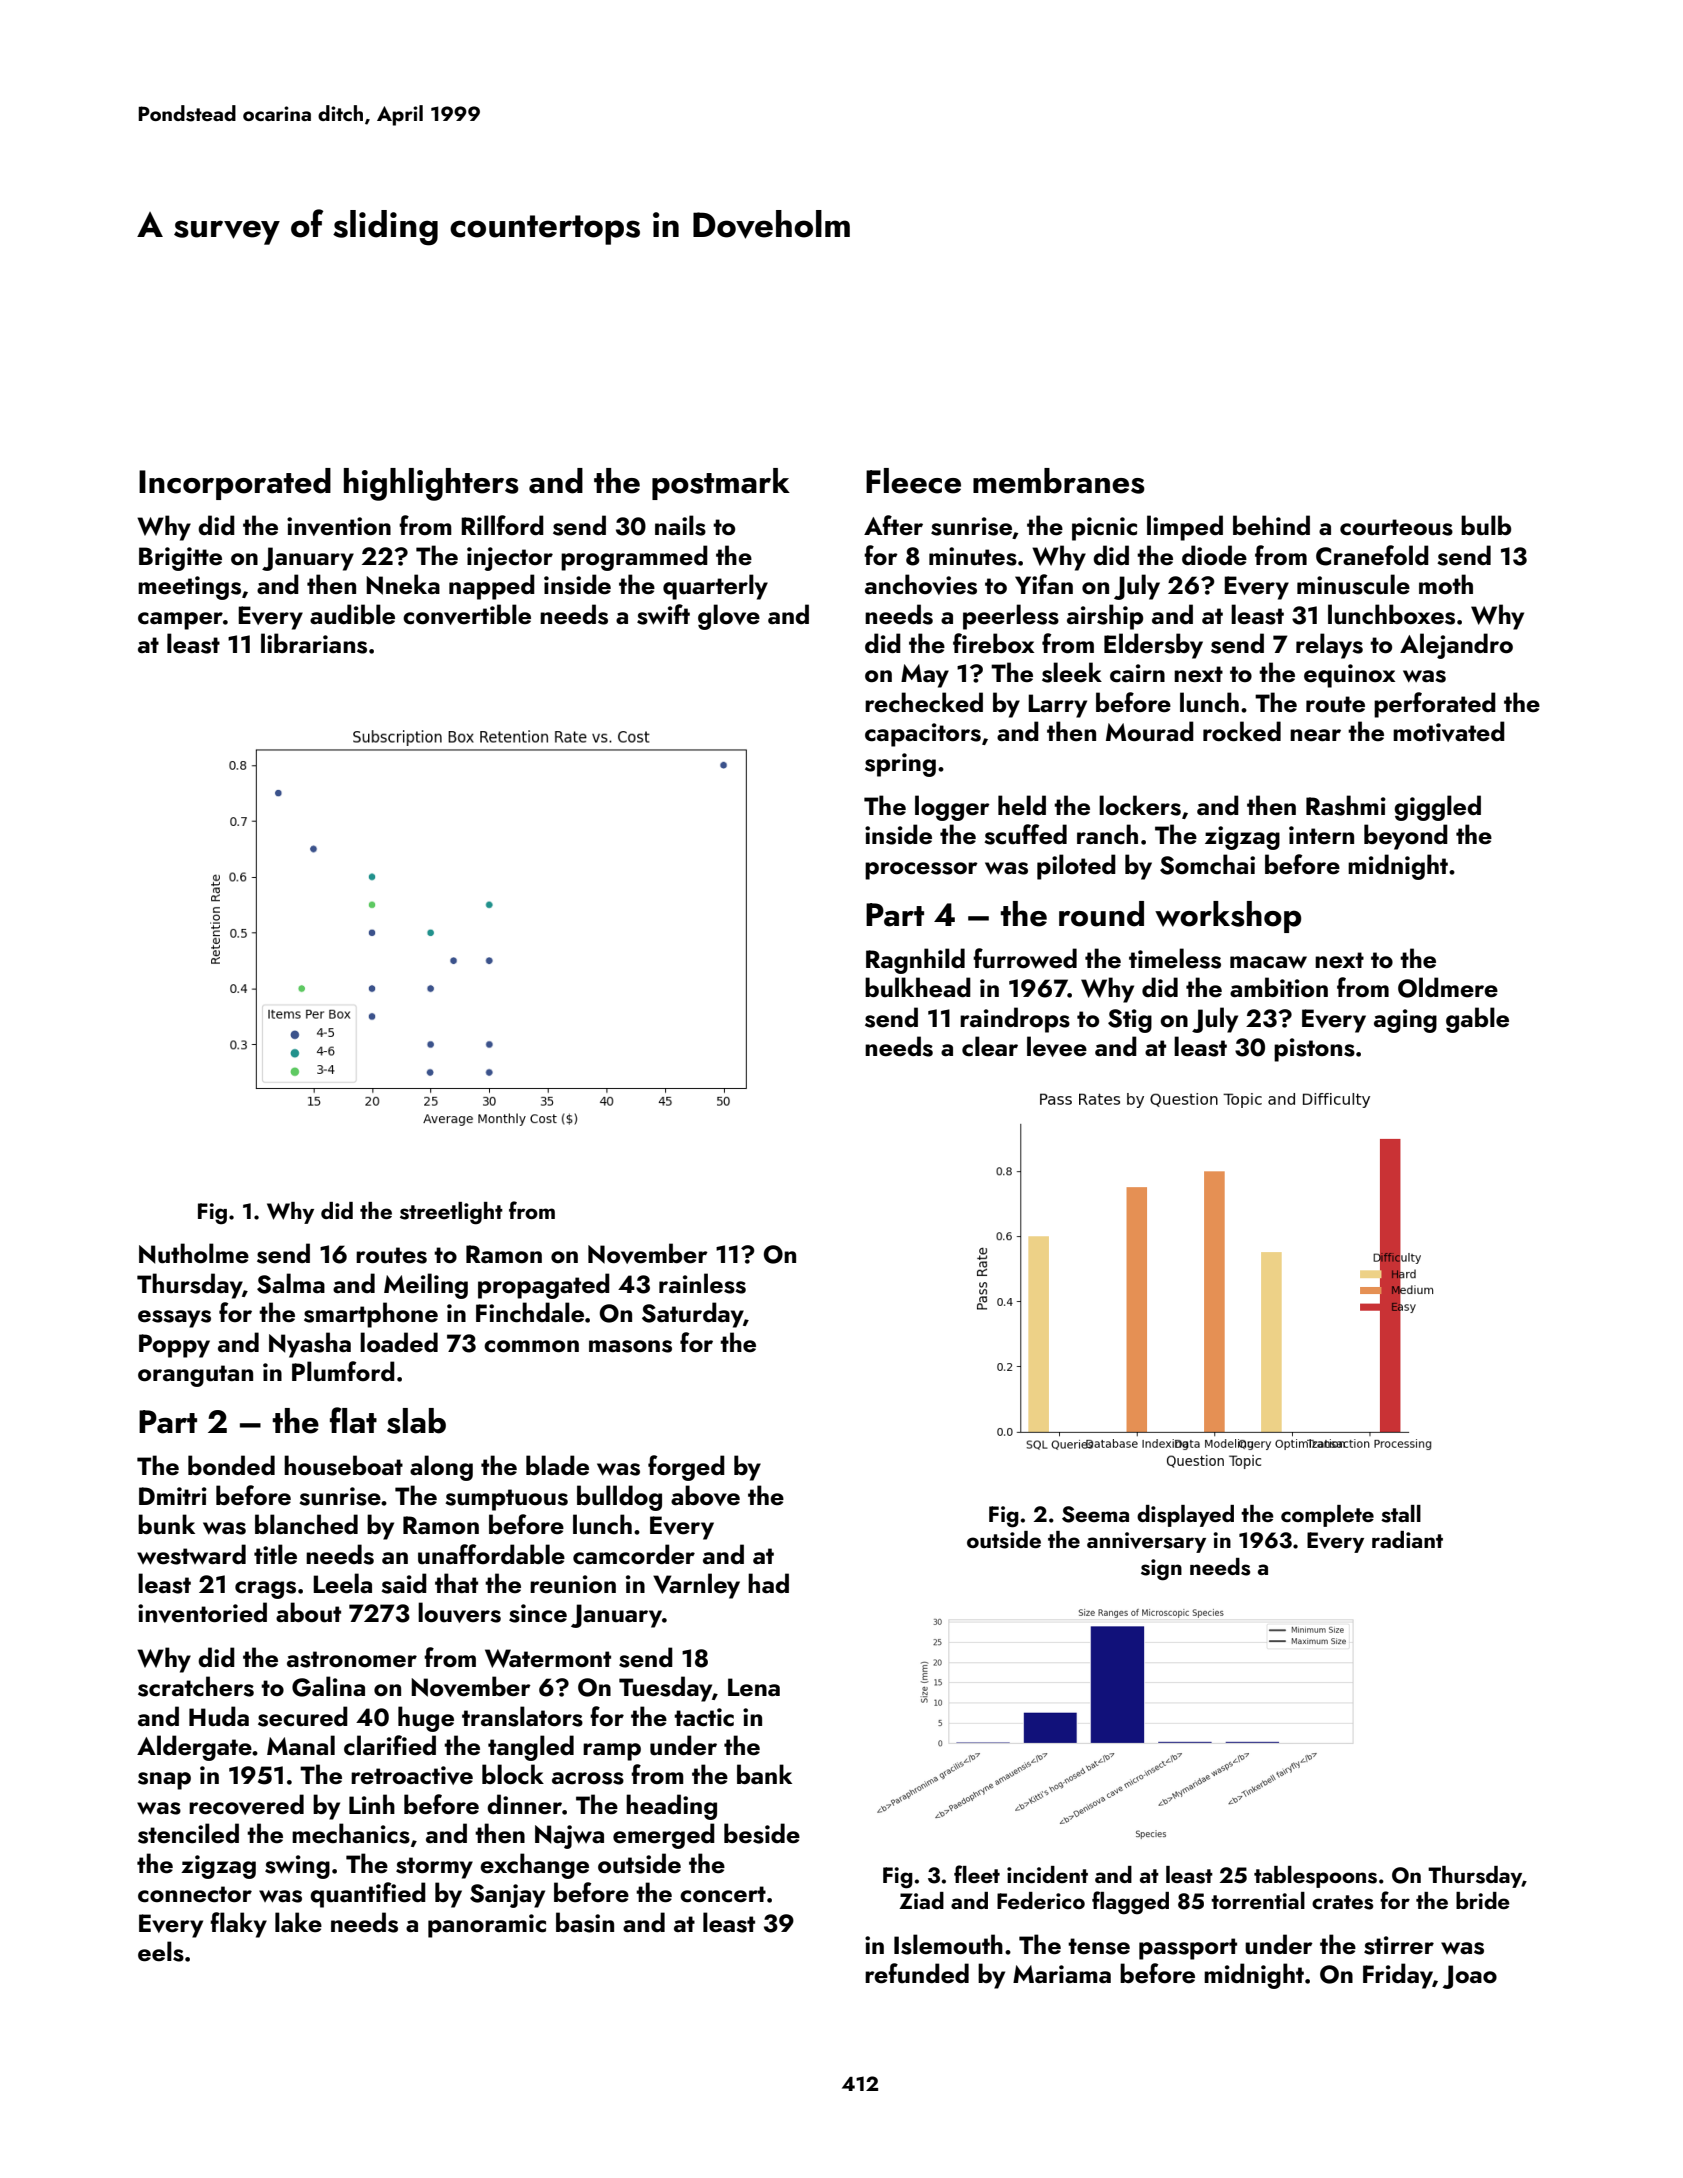 The image size is (1683, 2178). What do you see at coordinates (1349, 676) in the page?
I see `equinox` at bounding box center [1349, 676].
